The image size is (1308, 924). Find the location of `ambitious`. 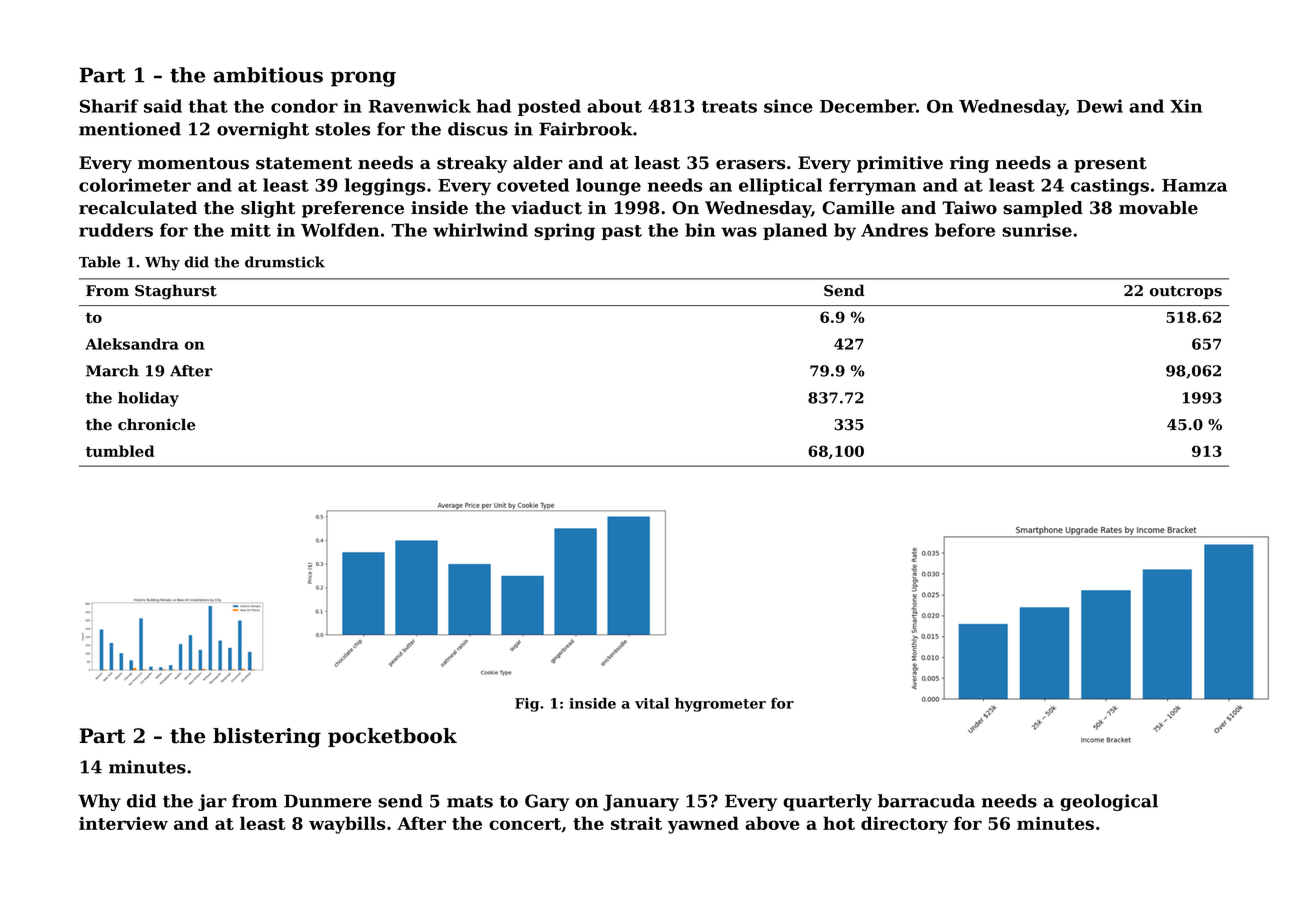

ambitious is located at coordinates (268, 75).
